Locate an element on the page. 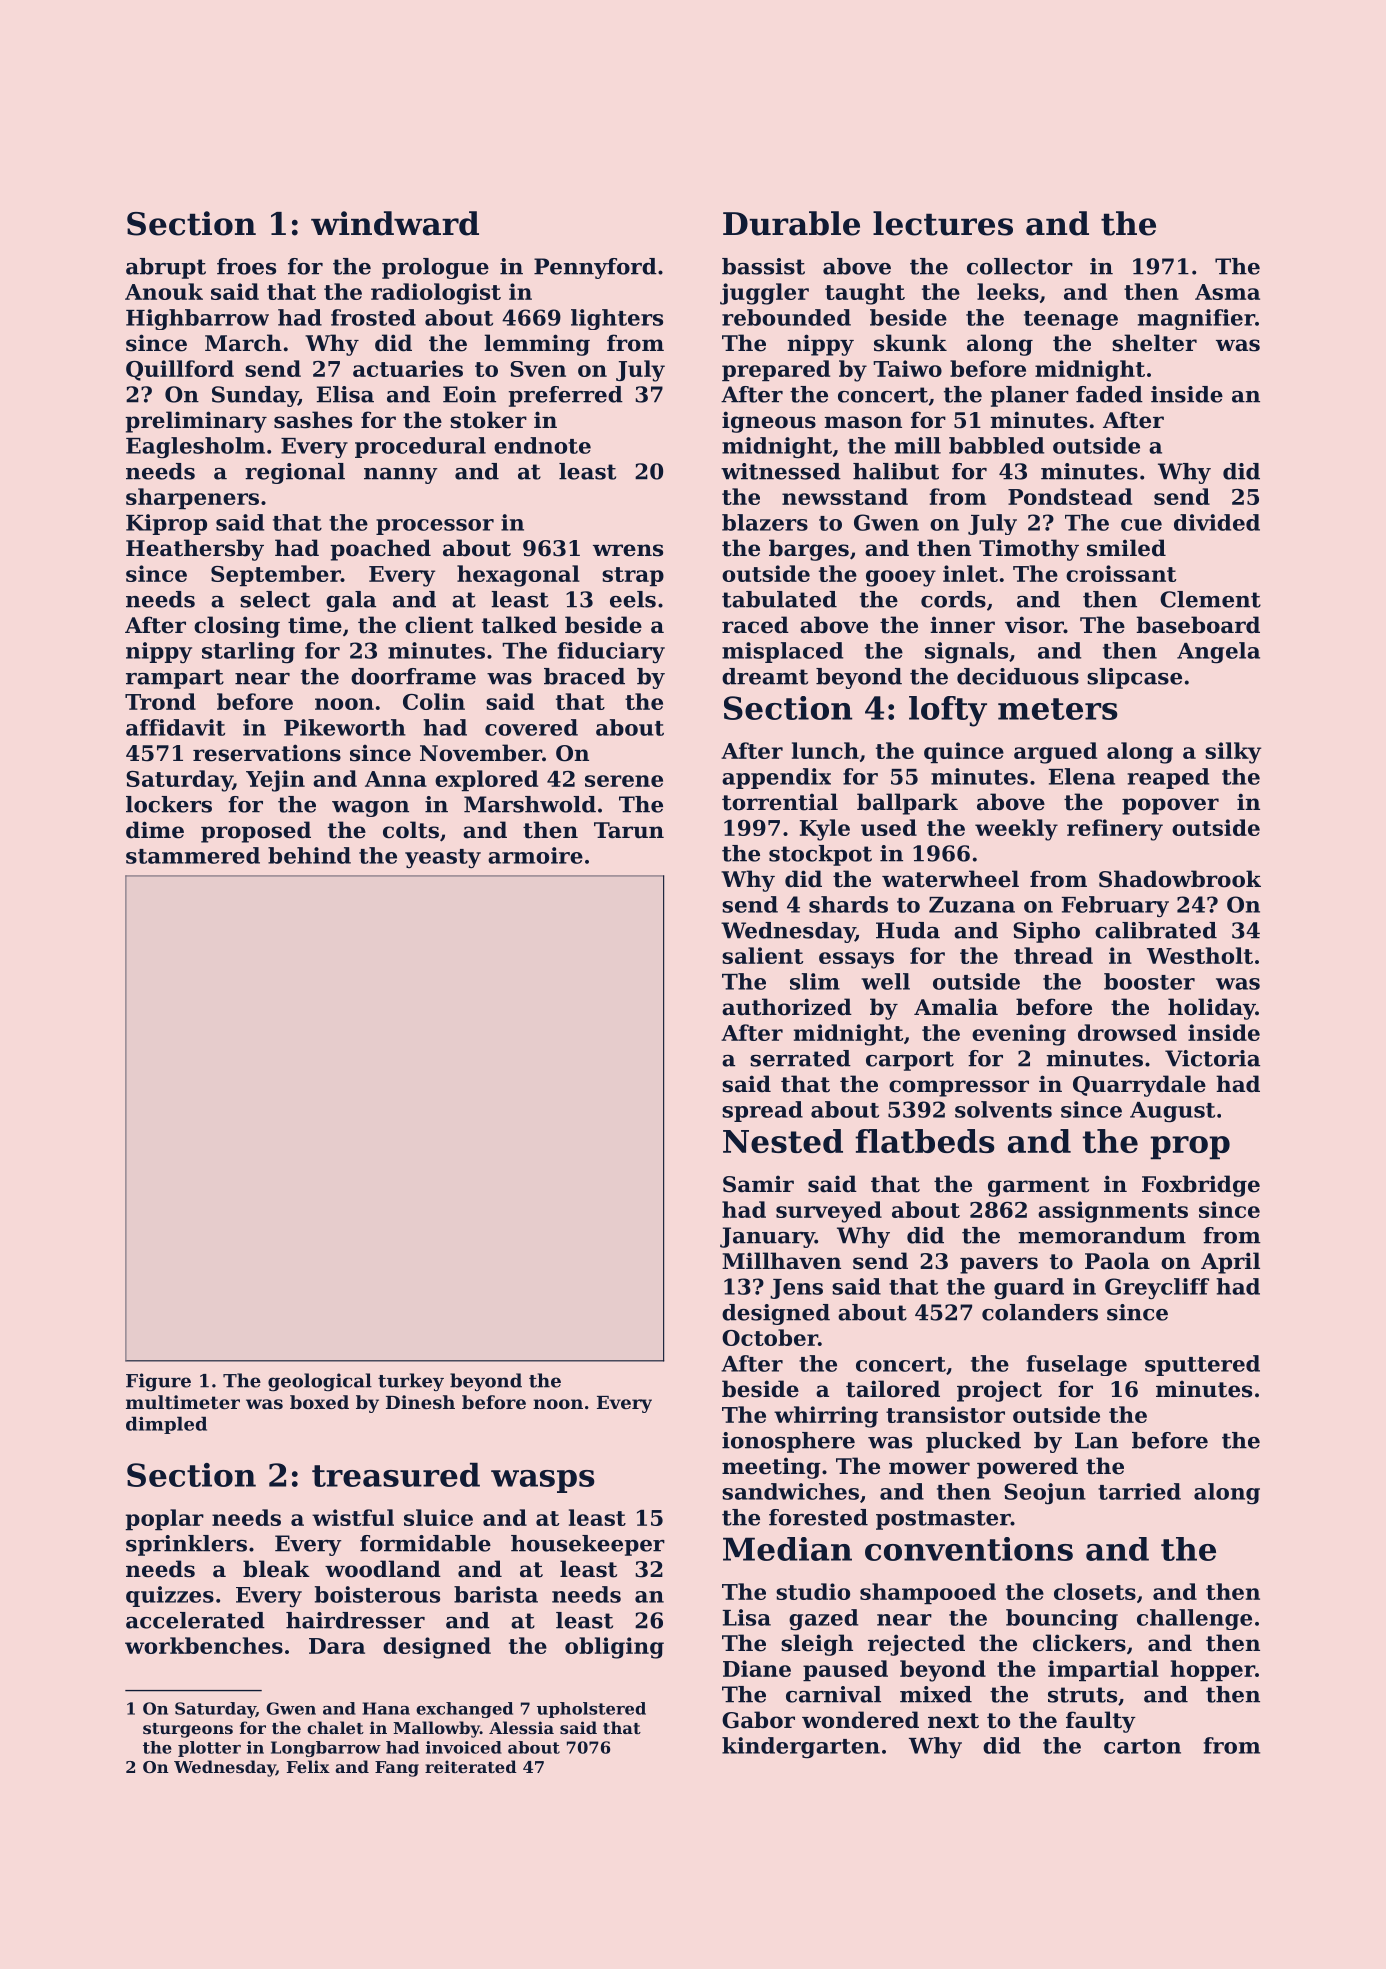 Image resolution: width=1386 pixels, height=1969 pixels. Asma is located at coordinates (1227, 292).
